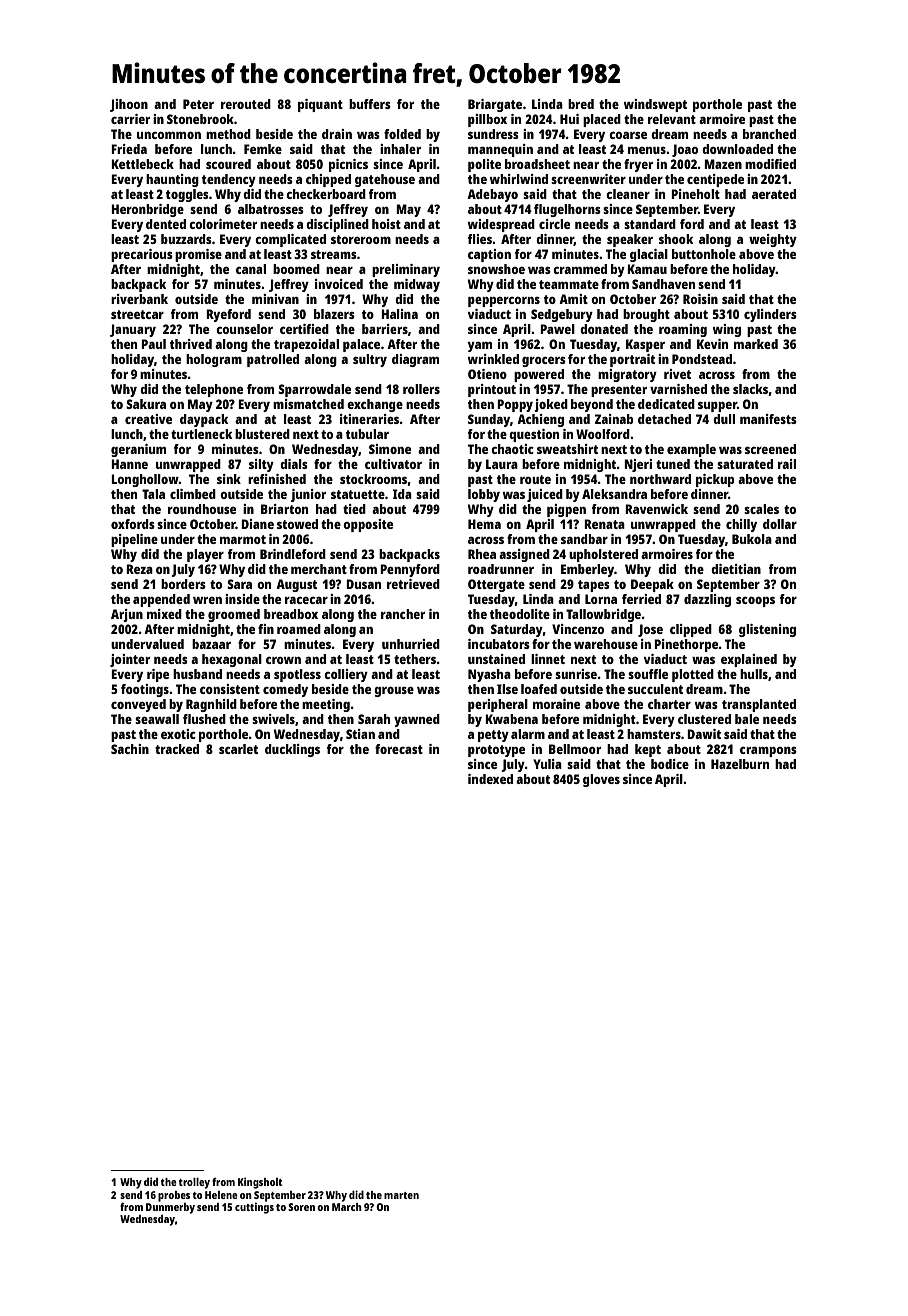 This screenshot has width=908, height=1316. I want to click on weighty, so click(773, 240).
